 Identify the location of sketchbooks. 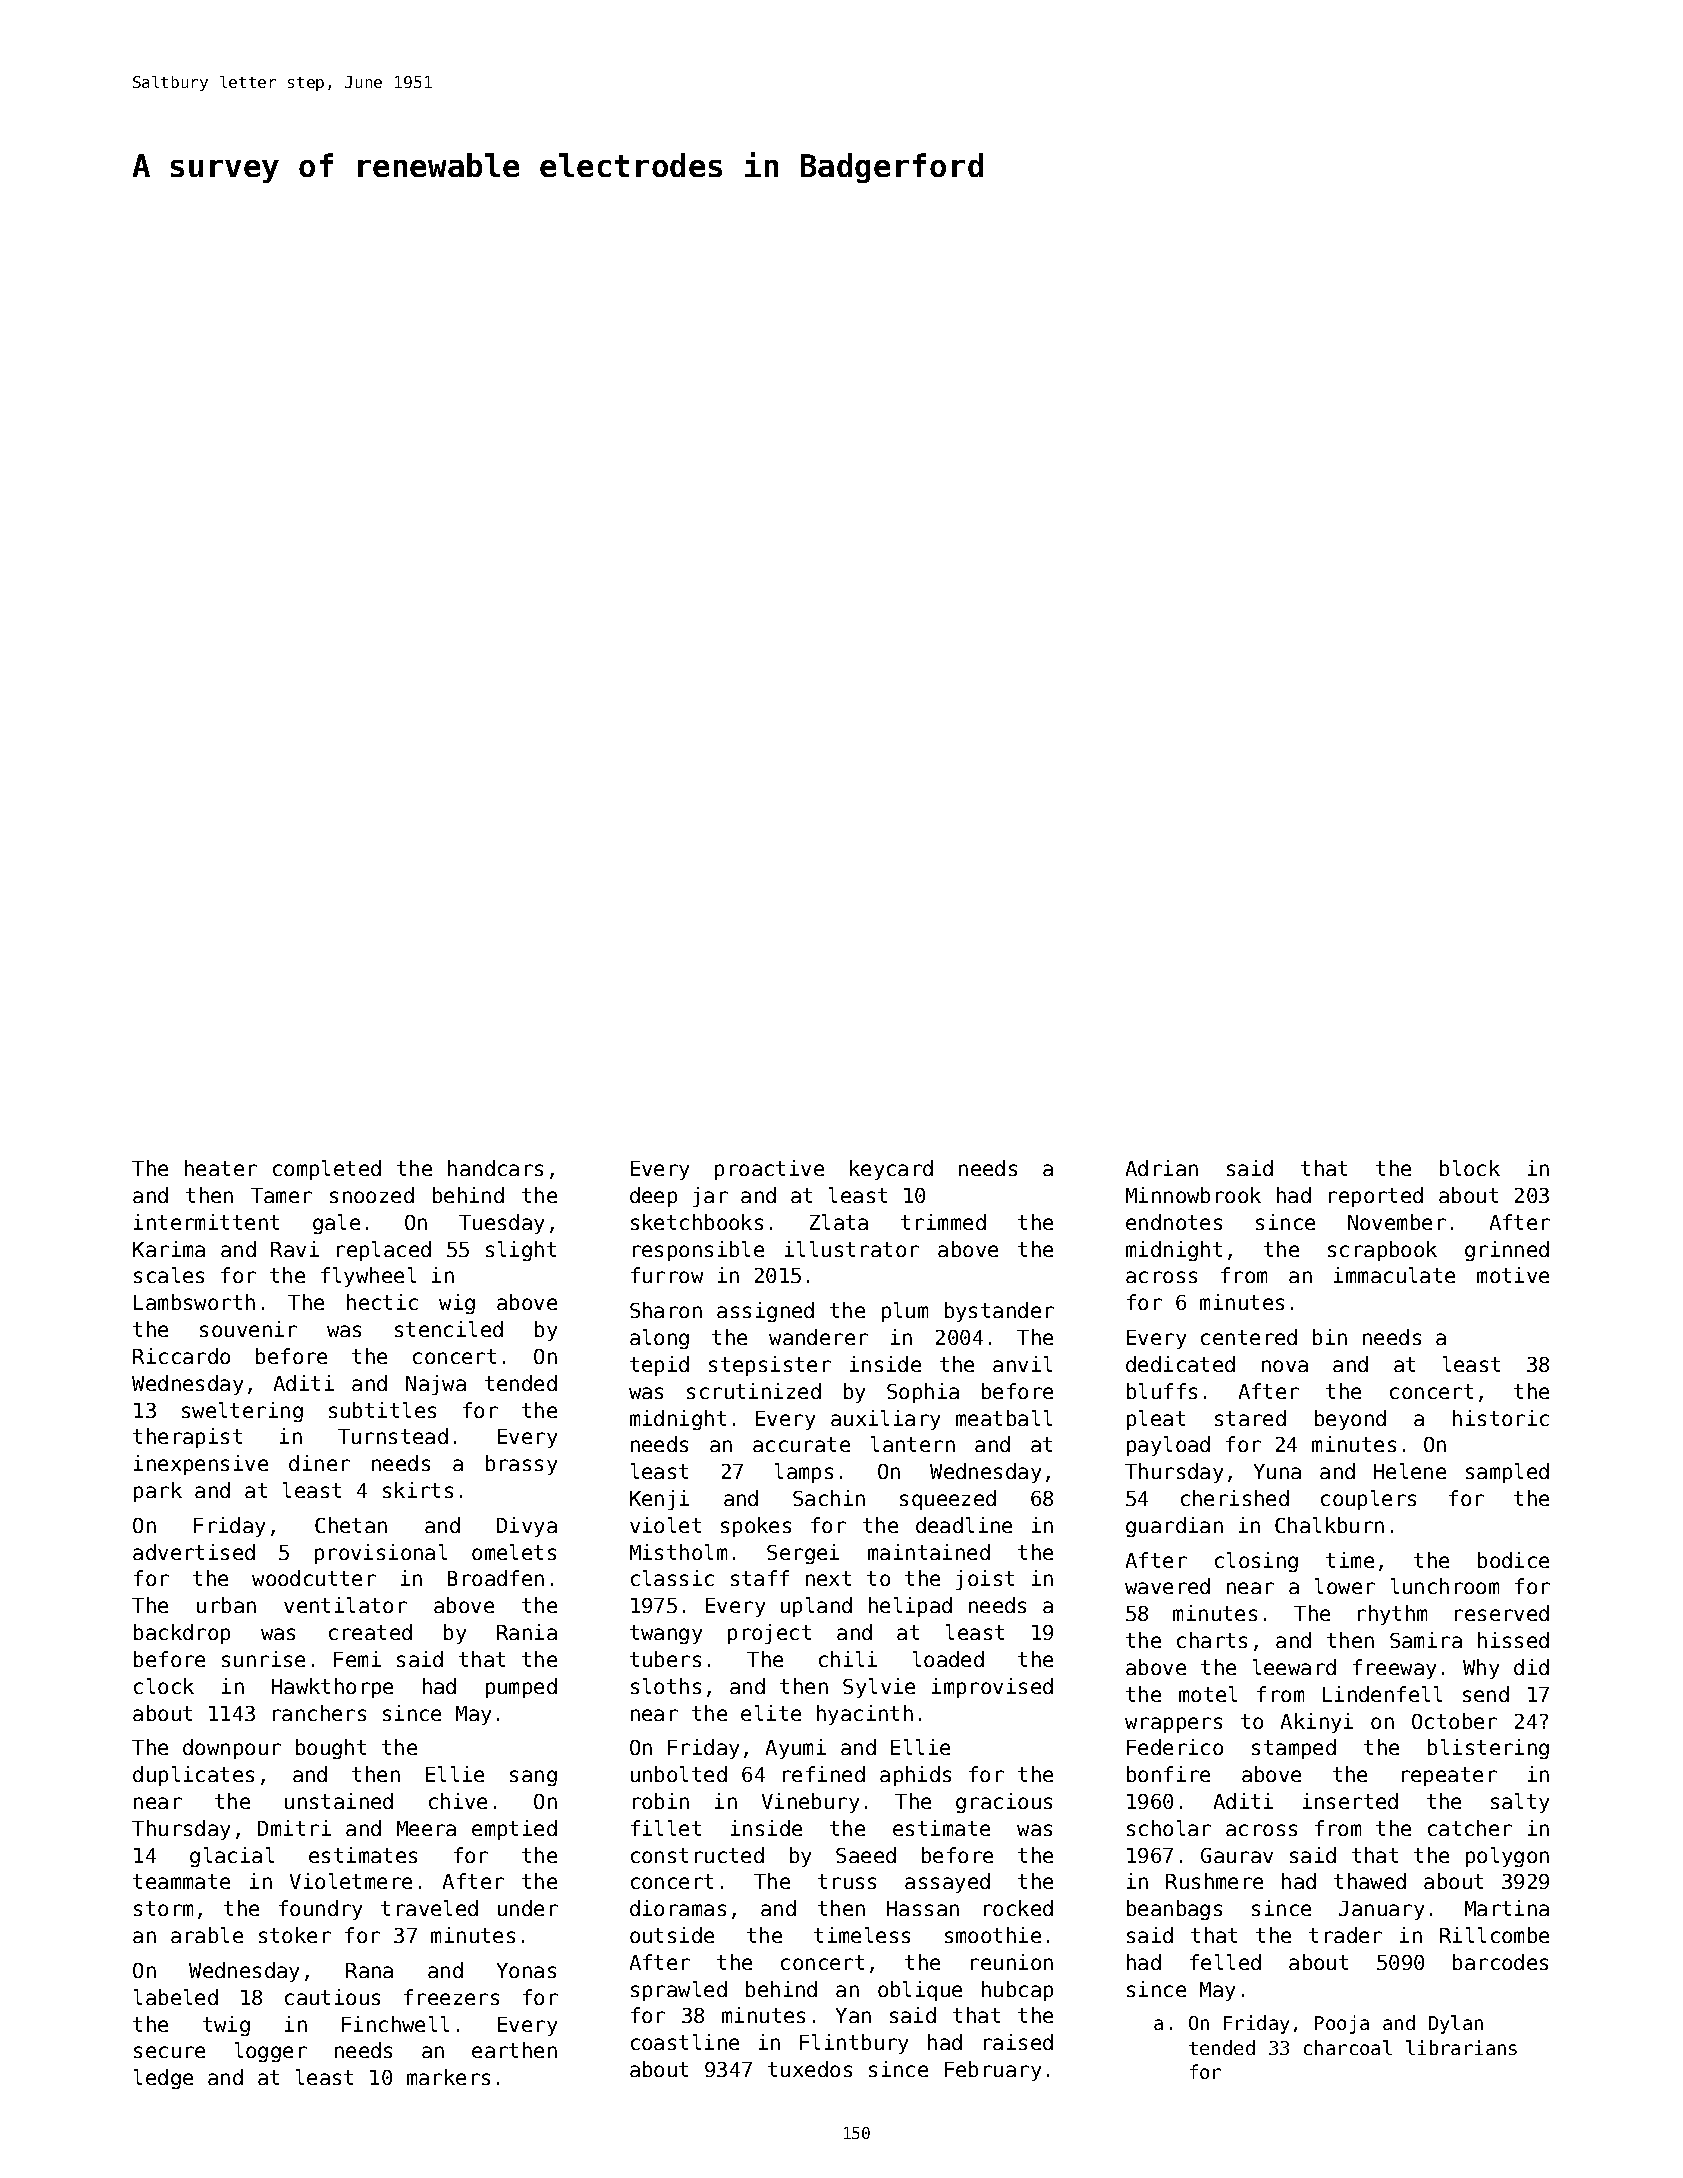
(697, 1222).
